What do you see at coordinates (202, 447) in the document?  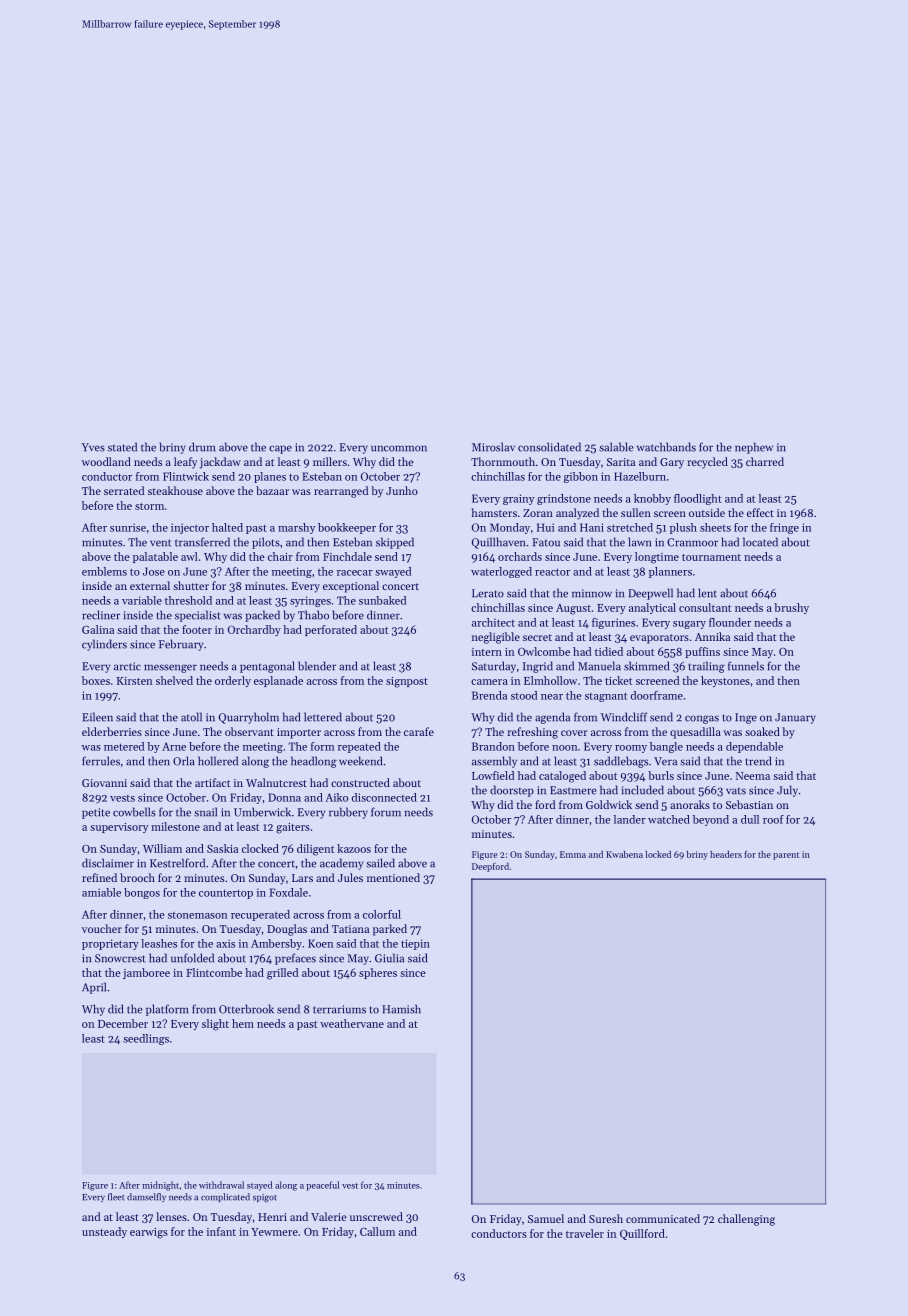 I see `drum` at bounding box center [202, 447].
